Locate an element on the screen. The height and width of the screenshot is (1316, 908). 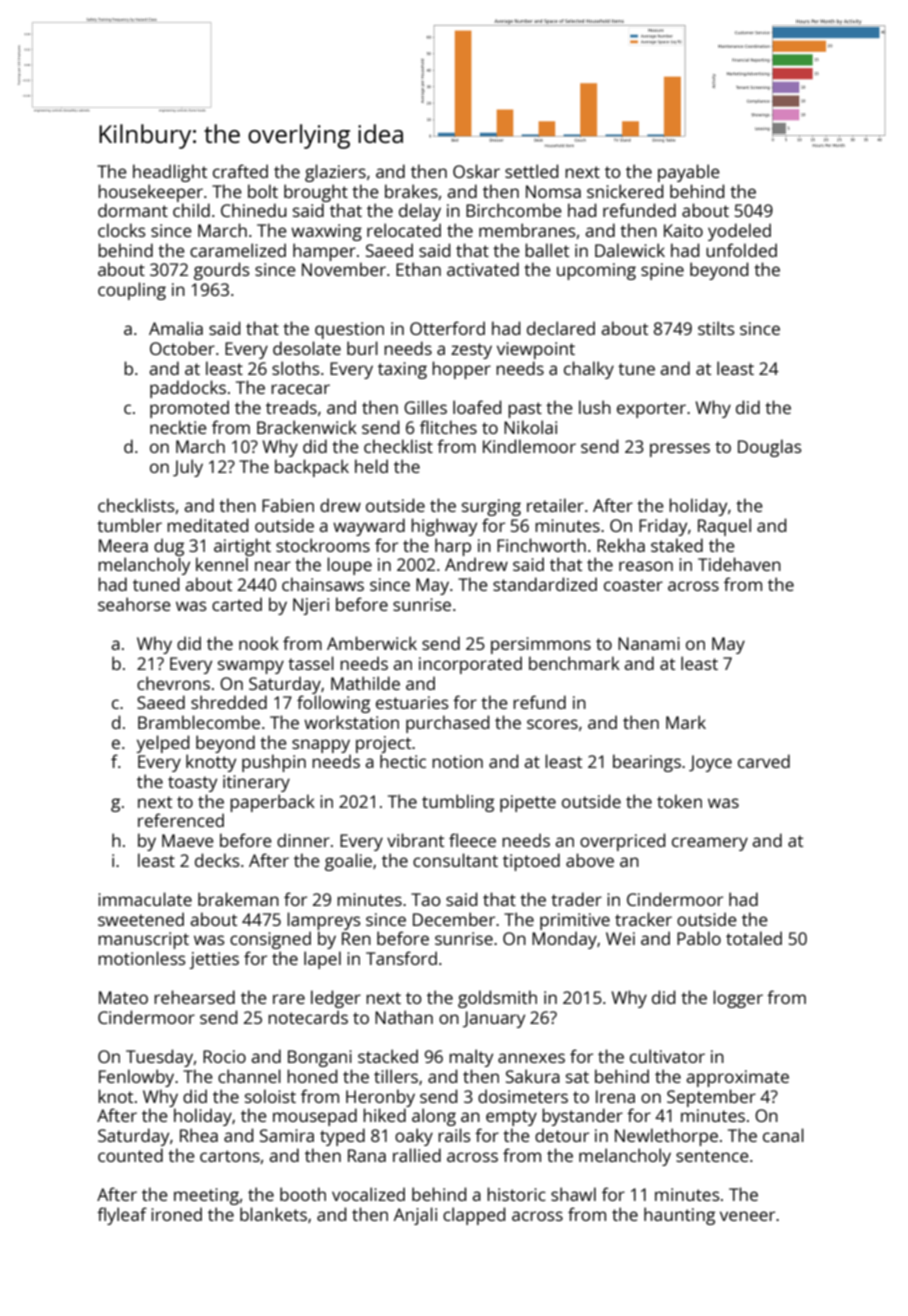
activated is located at coordinates (483, 269).
